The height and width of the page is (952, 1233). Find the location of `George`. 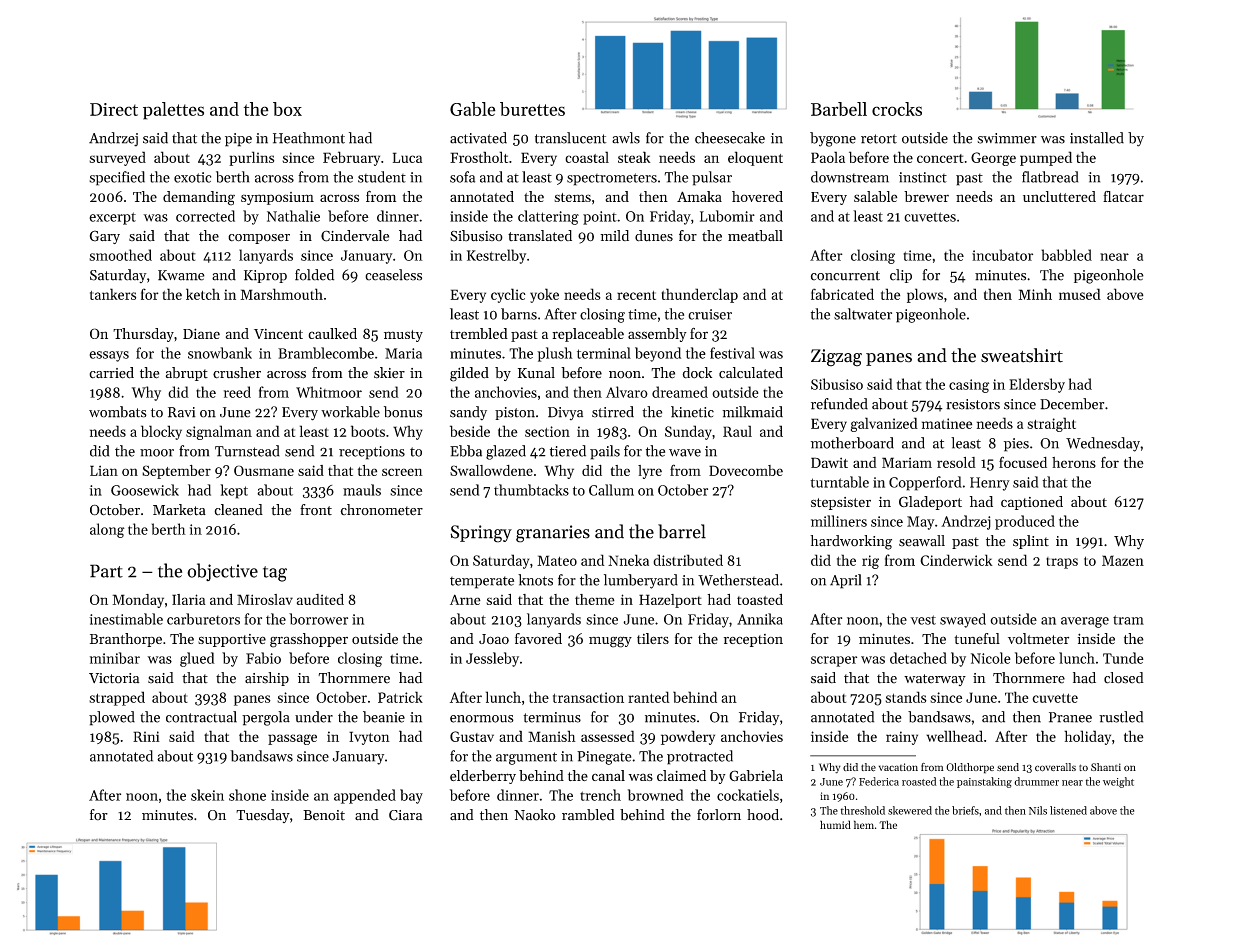

George is located at coordinates (993, 159).
